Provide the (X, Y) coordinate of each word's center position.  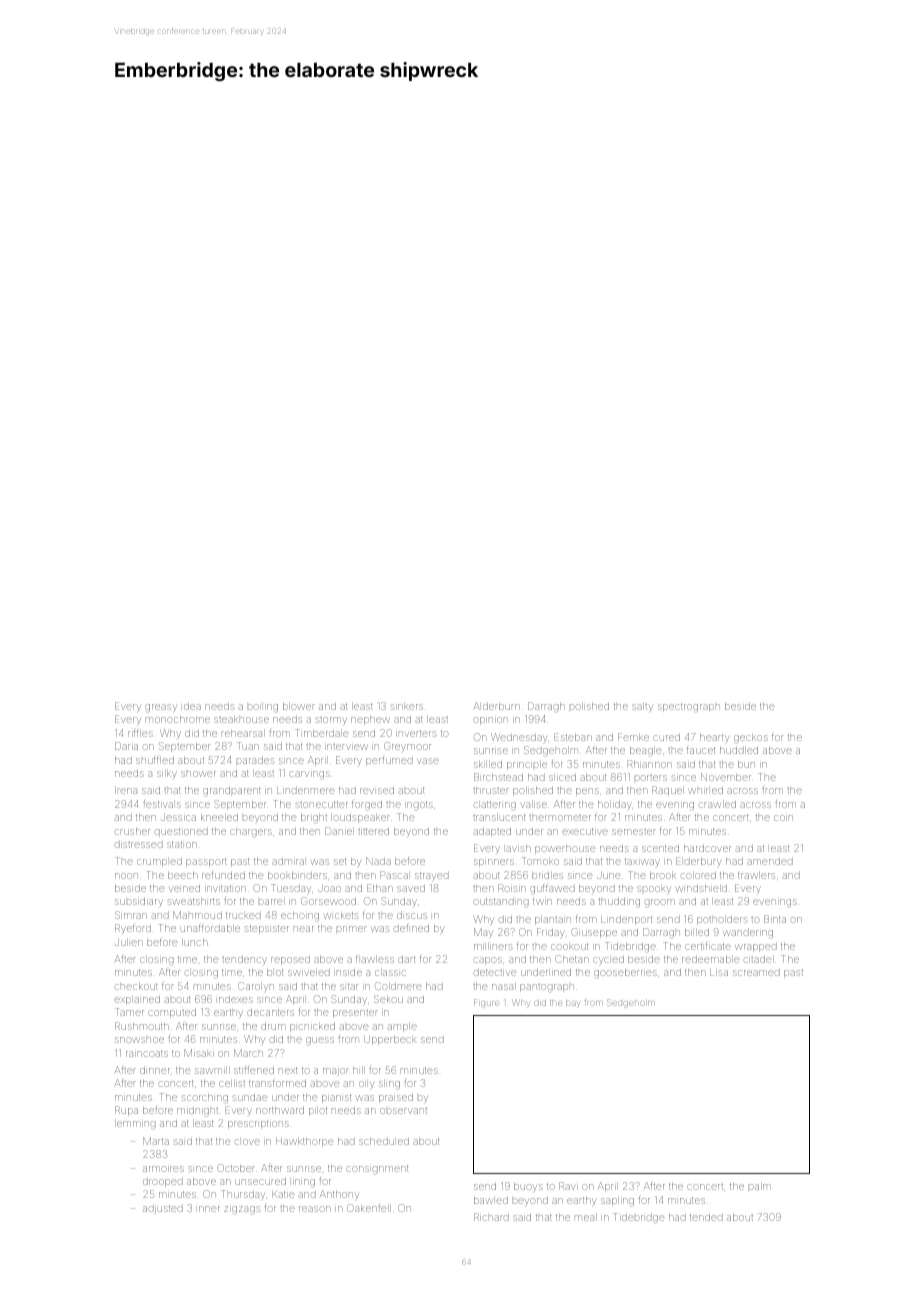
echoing (300, 917)
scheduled (384, 1141)
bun (746, 764)
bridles (547, 875)
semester (634, 832)
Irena (126, 790)
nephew (370, 720)
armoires (163, 1169)
